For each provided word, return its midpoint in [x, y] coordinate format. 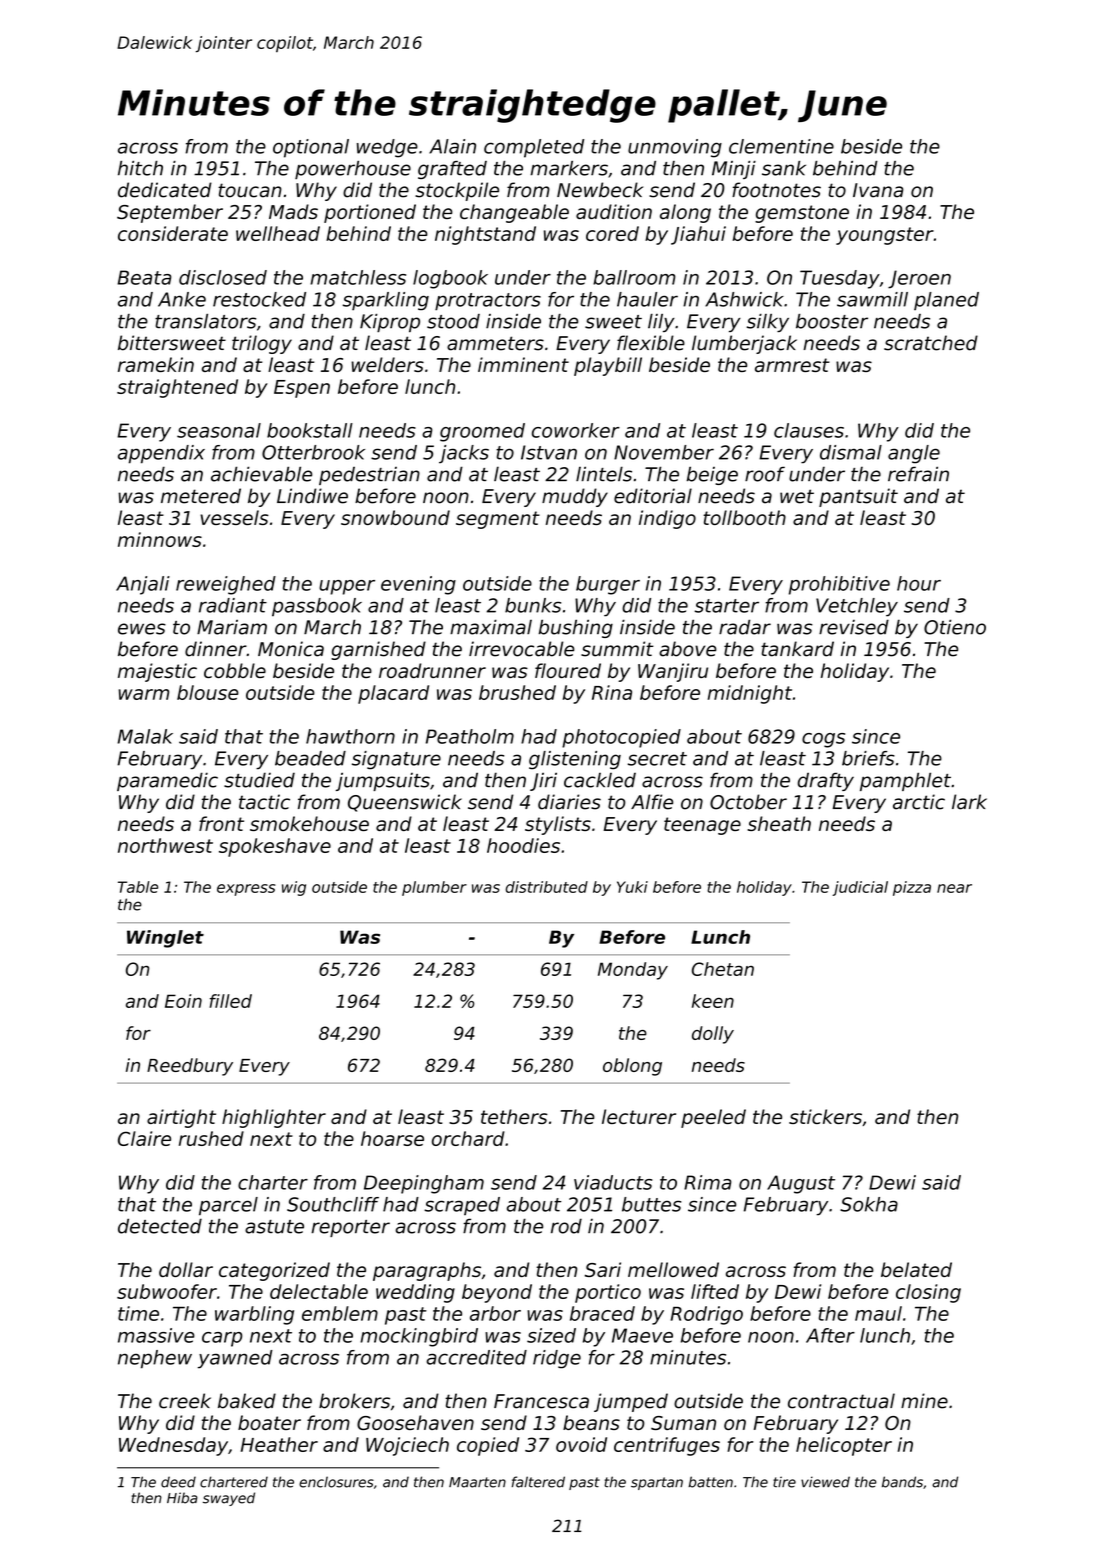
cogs [823, 740]
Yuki [632, 887]
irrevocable [522, 649]
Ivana [878, 190]
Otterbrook [313, 452]
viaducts [613, 1182]
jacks [464, 454]
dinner [216, 649]
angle [914, 454]
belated [916, 1269]
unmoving [675, 148]
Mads [293, 211]
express [246, 890]
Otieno [955, 627]
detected [160, 1226]
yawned [235, 1359]
